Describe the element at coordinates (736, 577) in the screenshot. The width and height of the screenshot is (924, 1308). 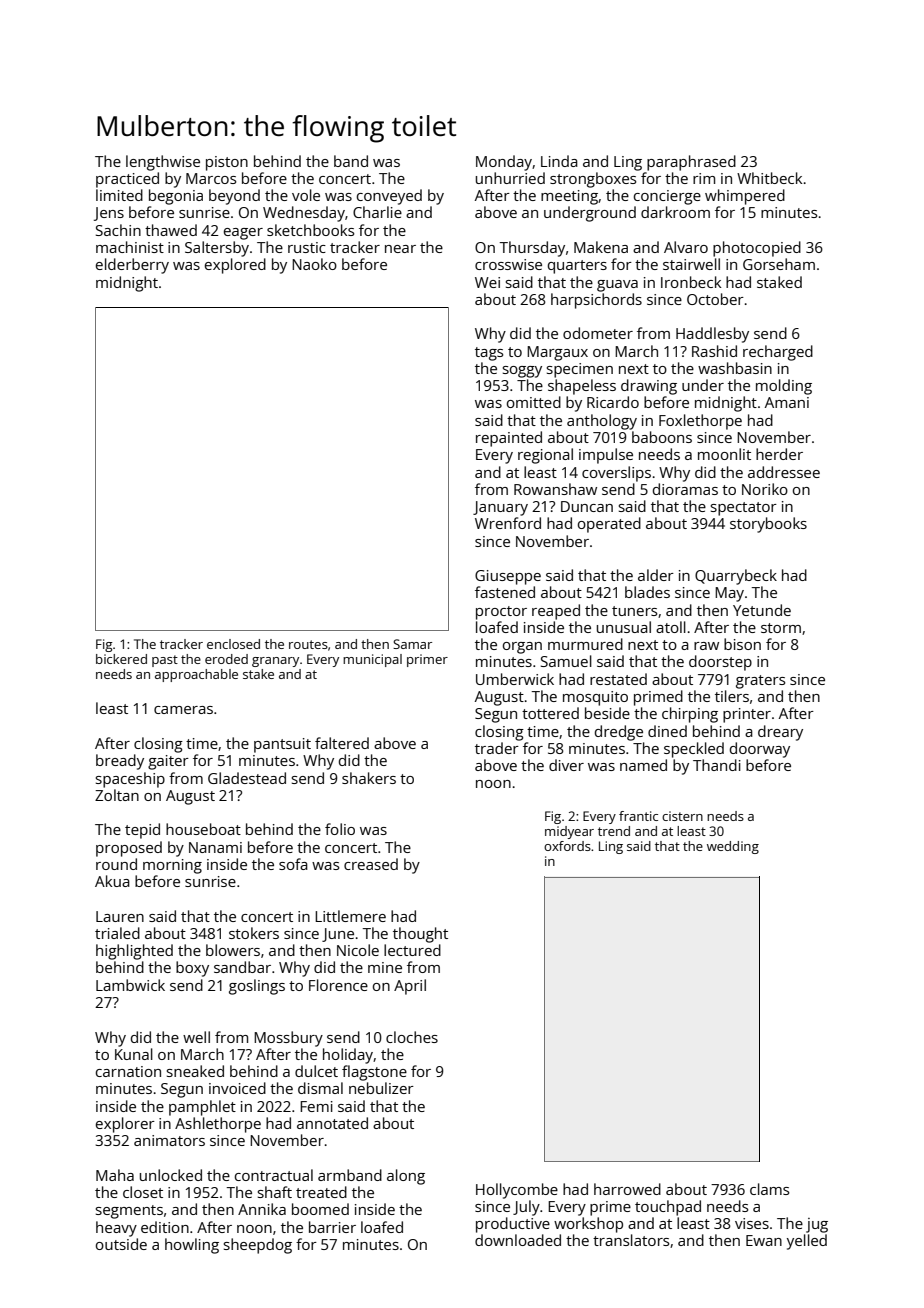
I see `Quarrybeck` at that location.
